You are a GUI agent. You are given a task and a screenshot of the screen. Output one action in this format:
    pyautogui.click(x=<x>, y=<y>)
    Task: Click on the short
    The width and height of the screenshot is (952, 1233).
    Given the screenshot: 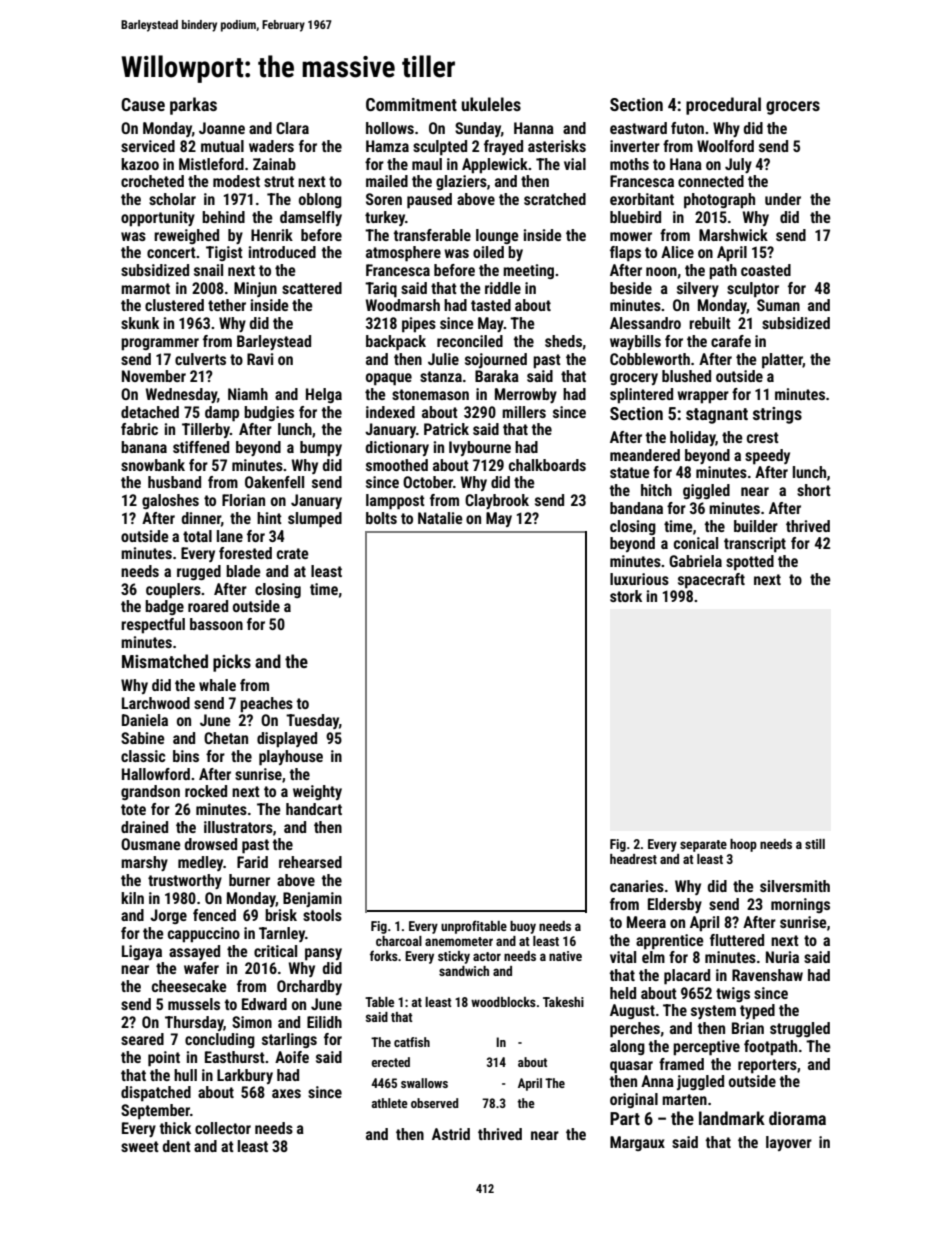 What is the action you would take?
    pyautogui.click(x=814, y=490)
